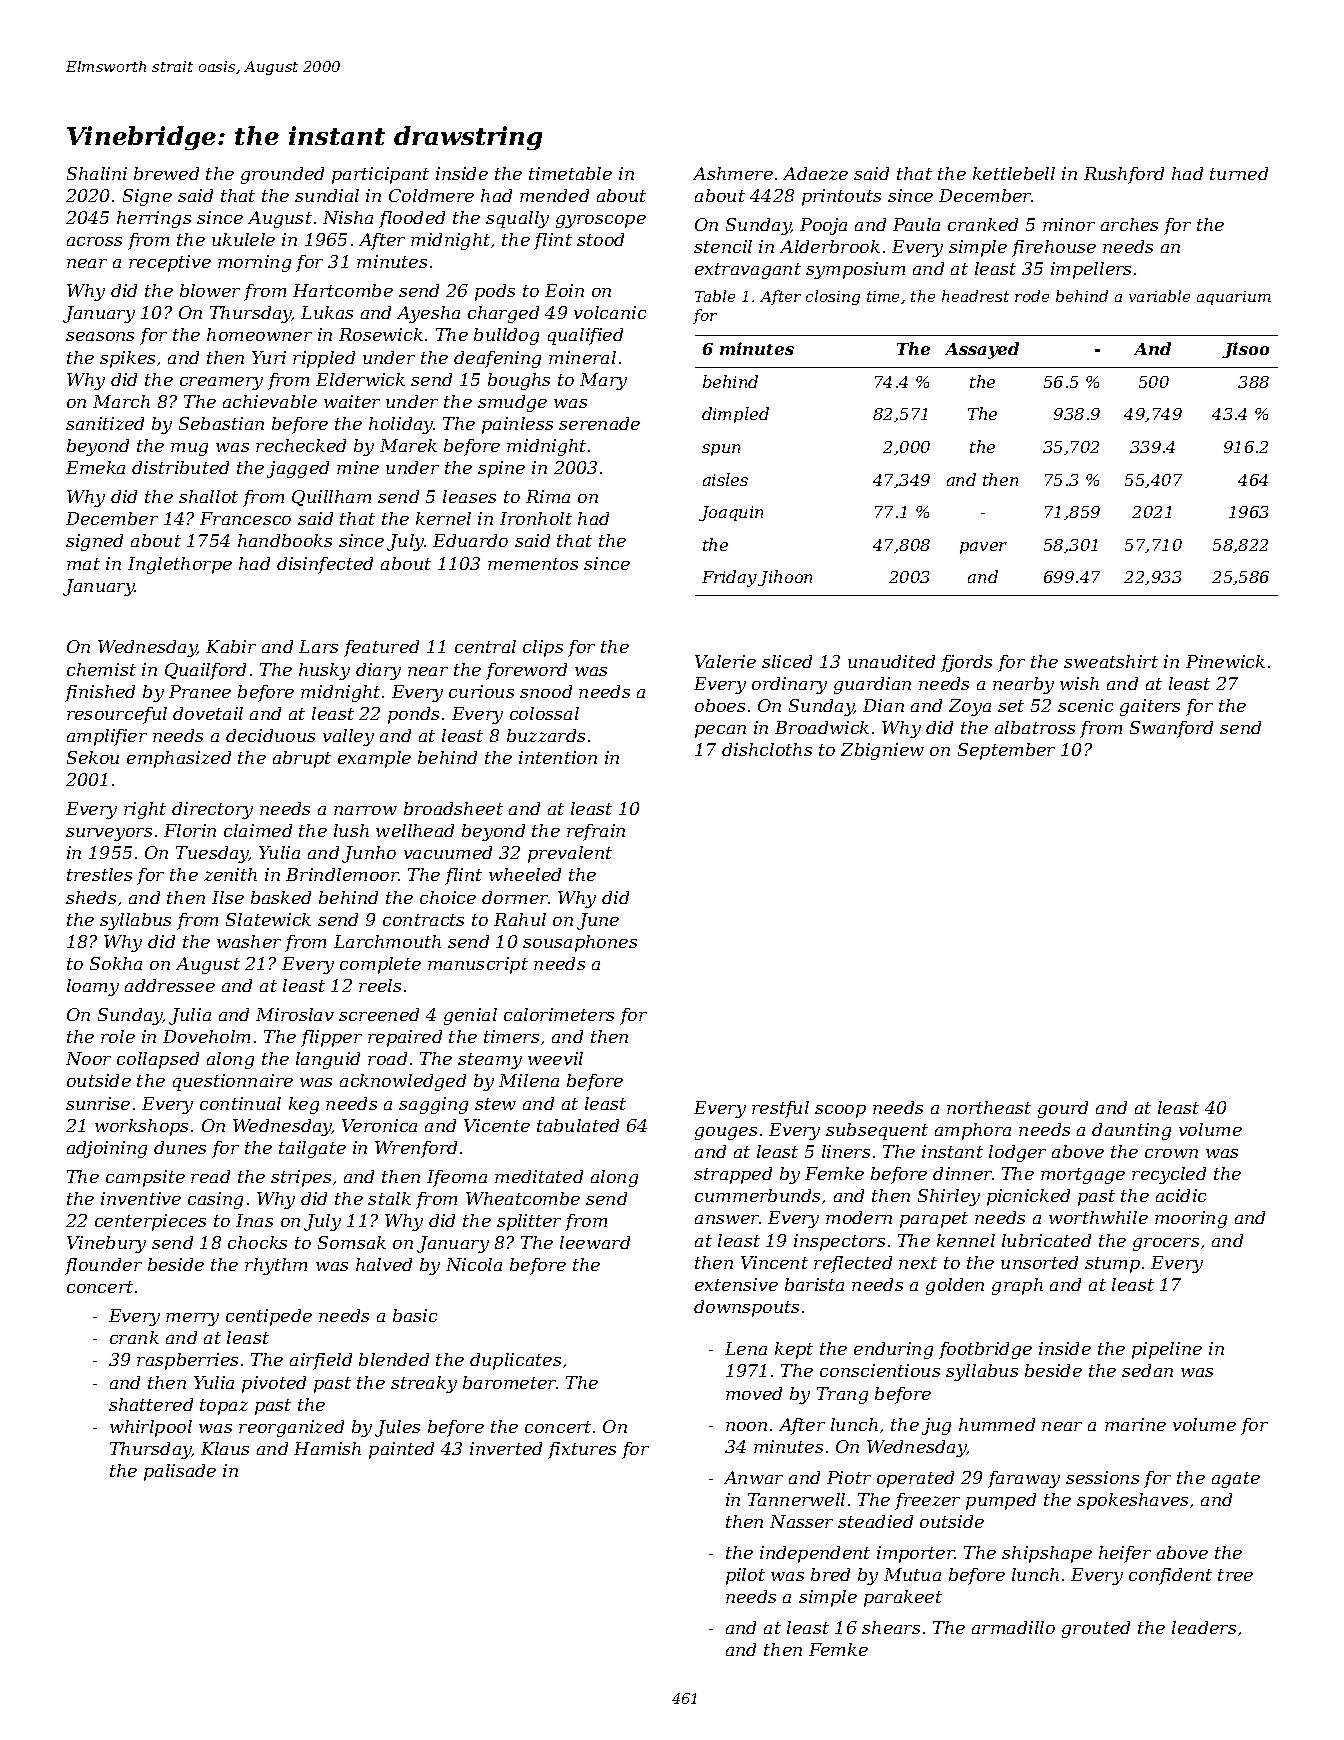 The height and width of the document is (1740, 1344). What do you see at coordinates (780, 1109) in the document?
I see `restful` at bounding box center [780, 1109].
